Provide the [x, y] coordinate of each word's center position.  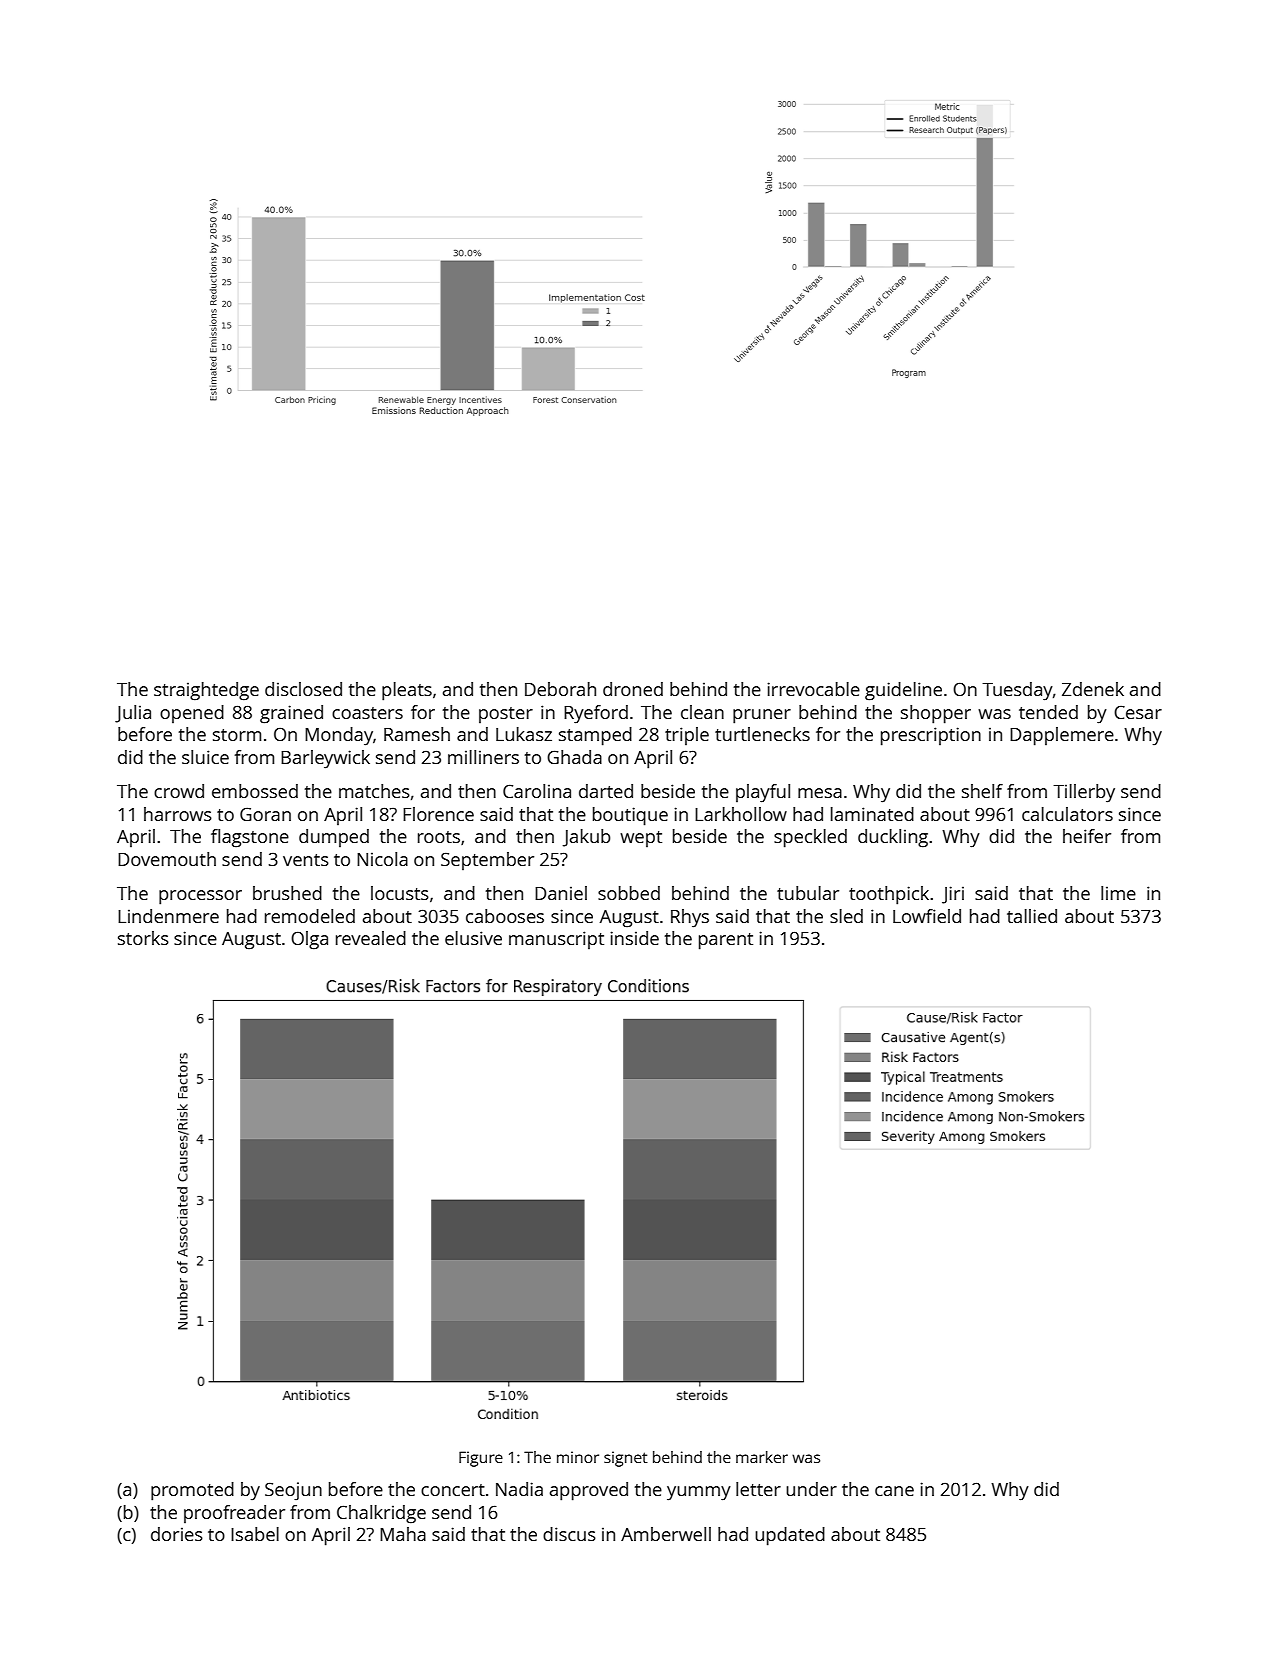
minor [578, 1457]
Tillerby [1084, 793]
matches [374, 791]
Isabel [255, 1534]
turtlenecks [762, 734]
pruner [762, 716]
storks [143, 938]
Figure [481, 1459]
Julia [133, 714]
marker [762, 1457]
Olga [309, 940]
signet [626, 1459]
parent [726, 941]
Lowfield [927, 916]
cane [894, 1491]
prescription [931, 736]
